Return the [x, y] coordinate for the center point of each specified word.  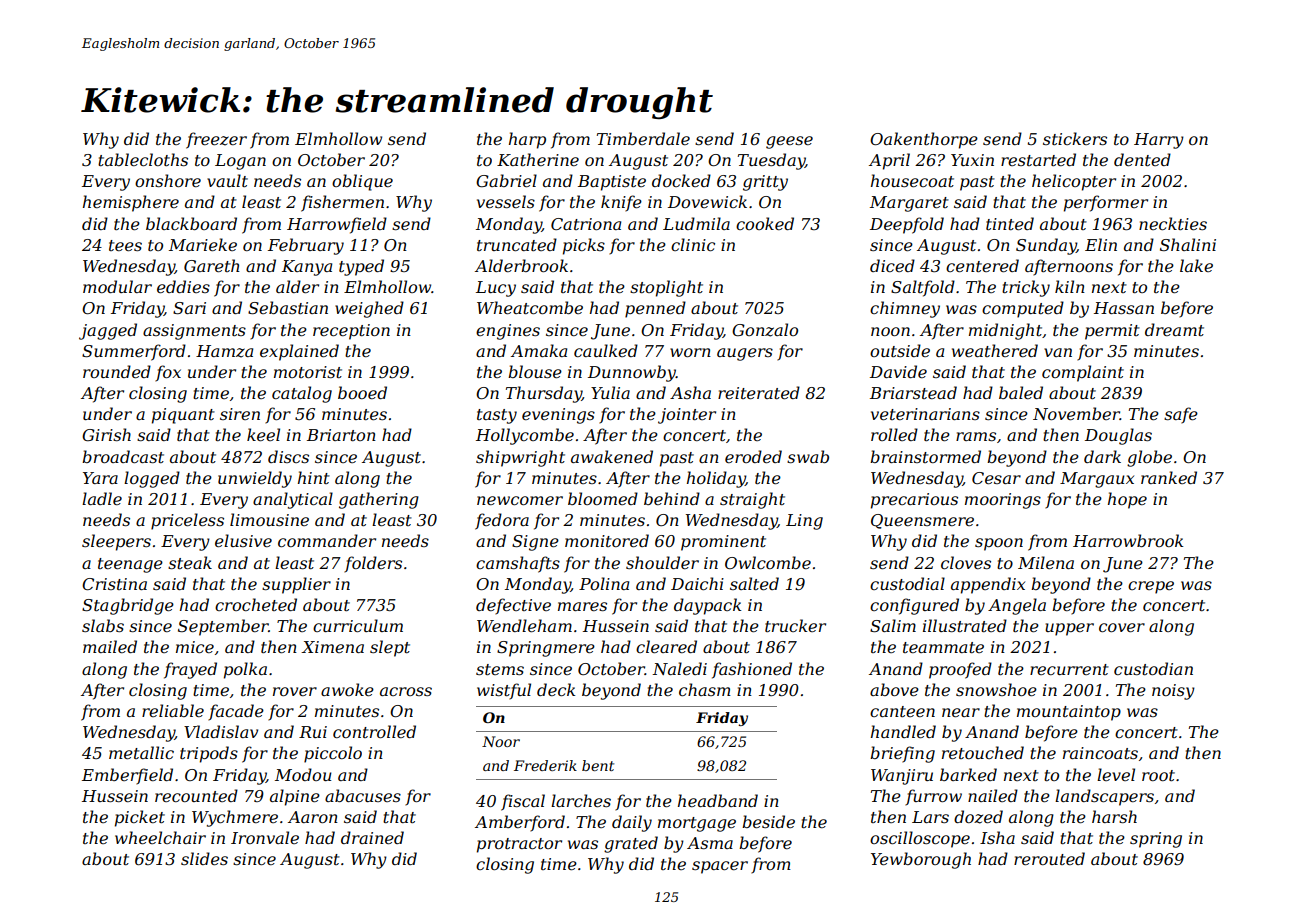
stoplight [666, 288]
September [223, 627]
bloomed [603, 498]
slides [204, 858]
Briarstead [913, 392]
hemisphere [131, 203]
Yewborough [921, 860]
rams [976, 436]
